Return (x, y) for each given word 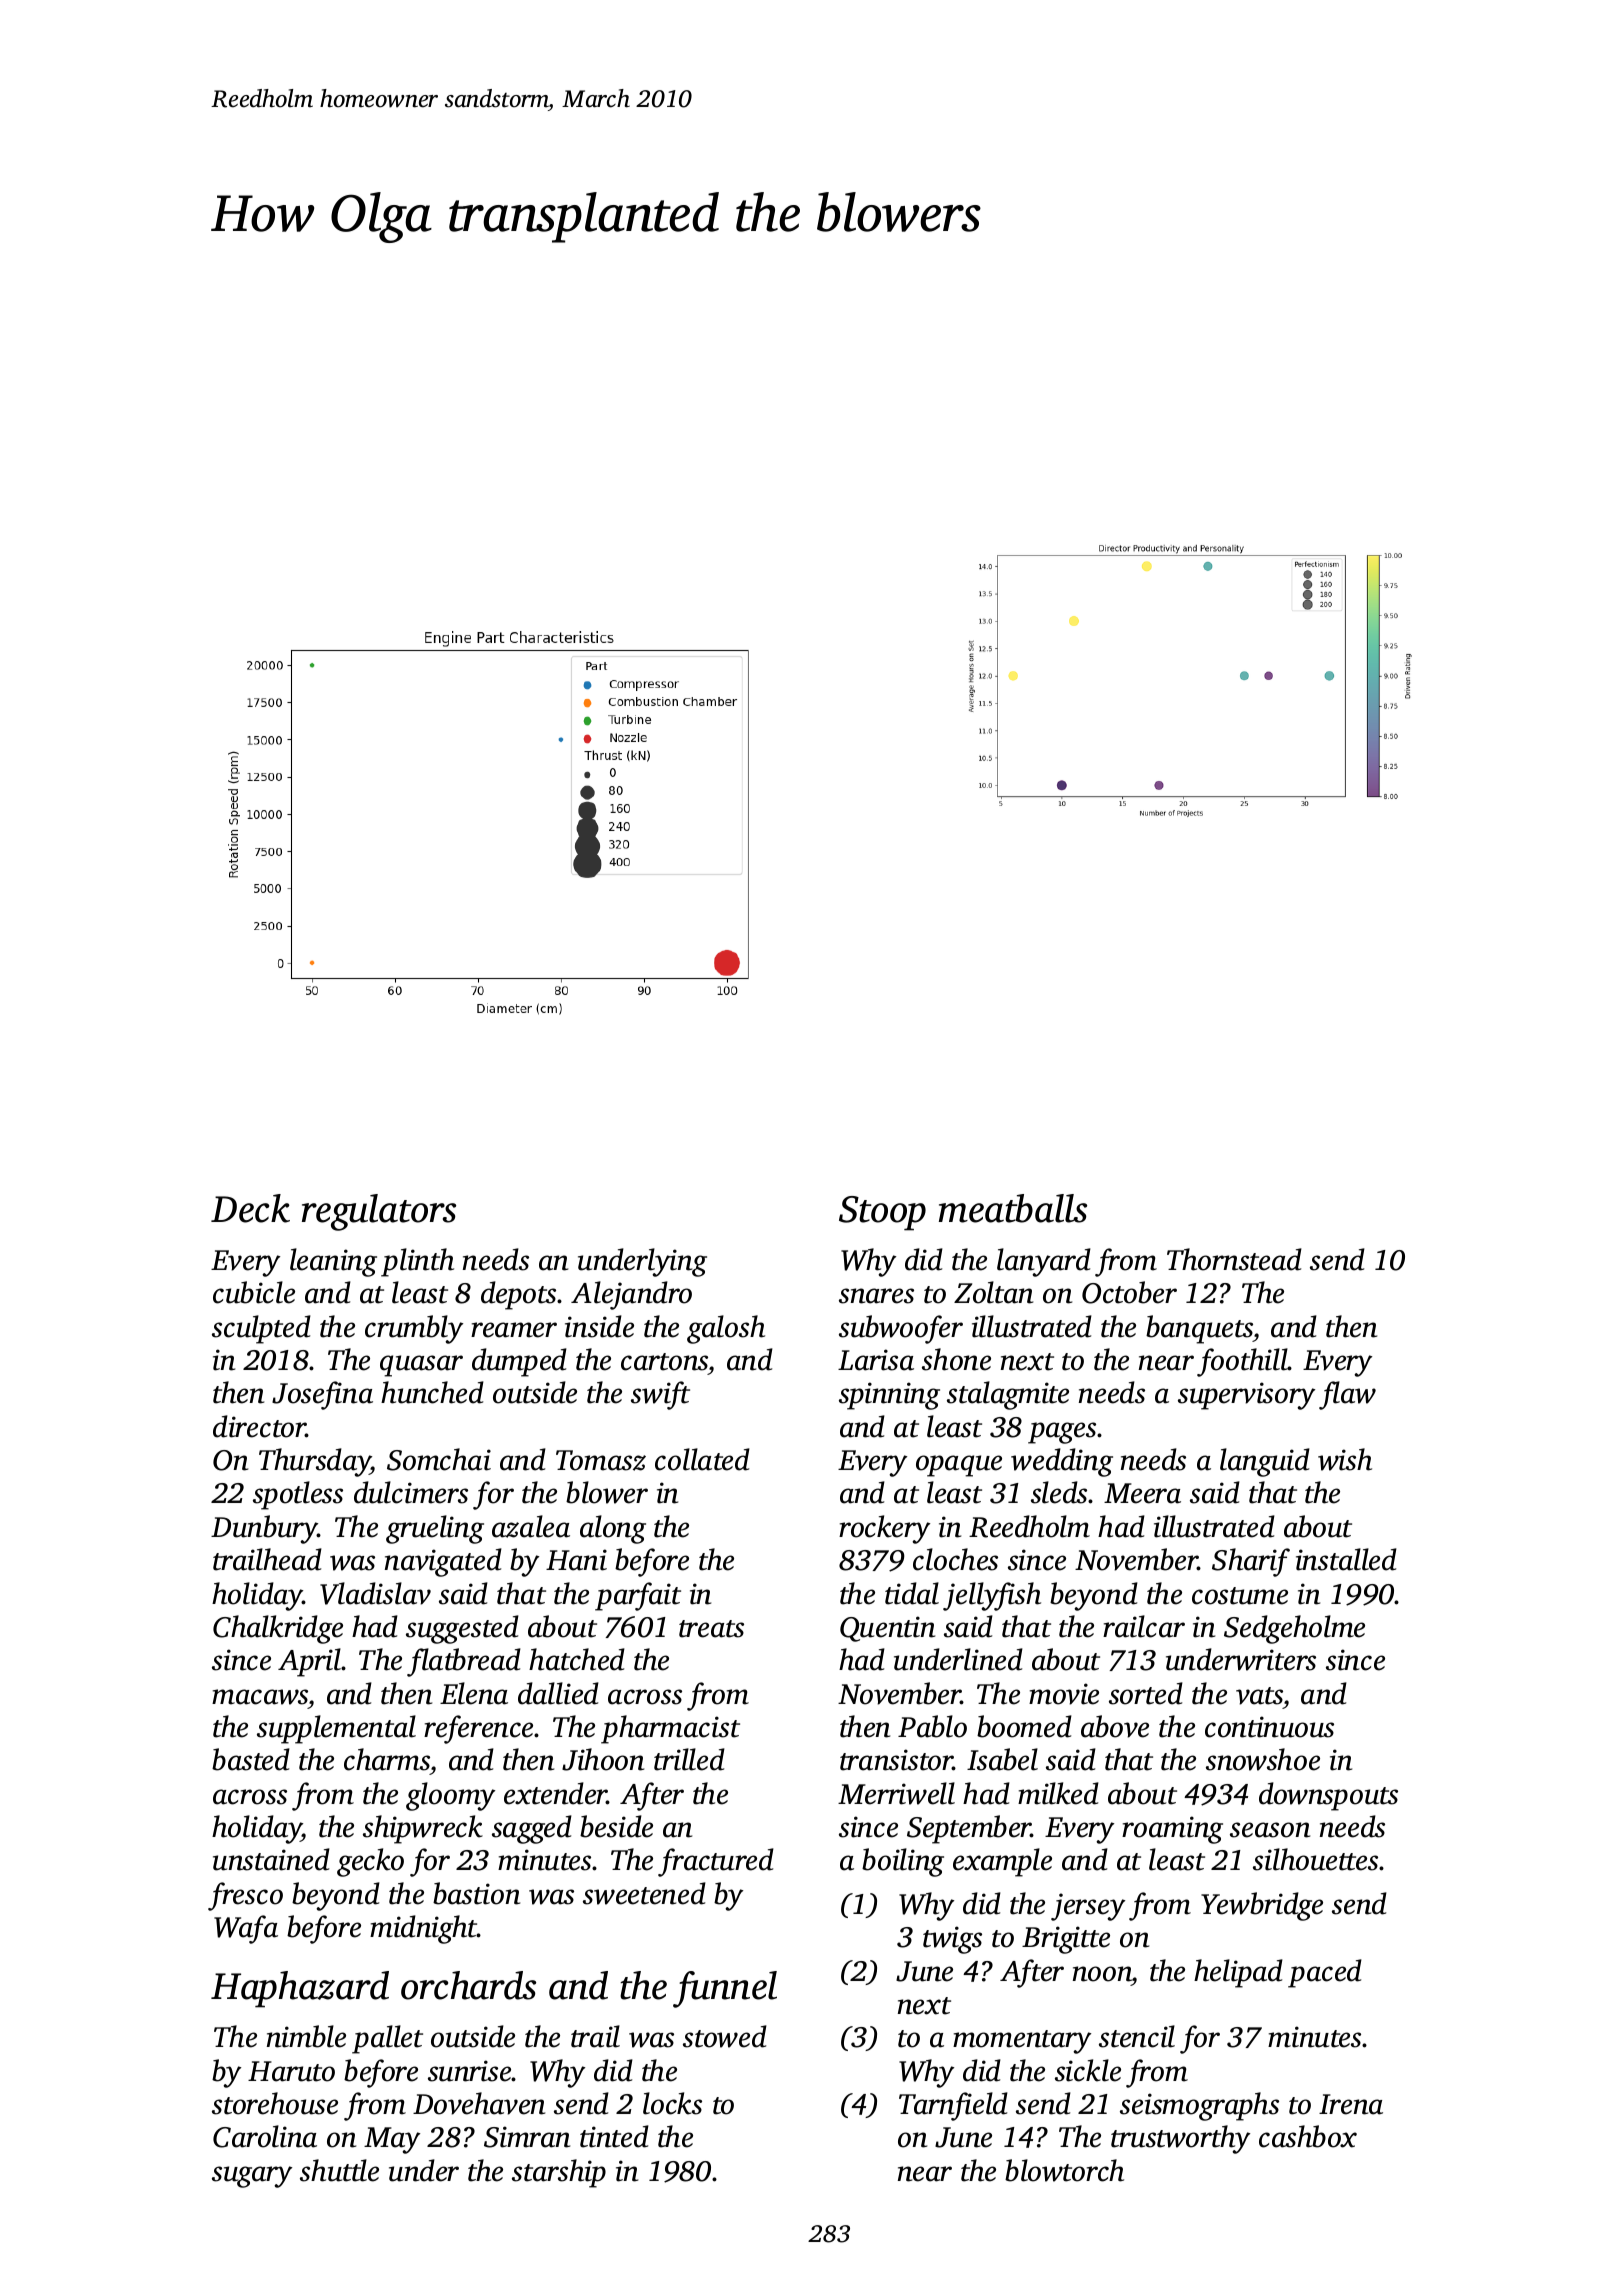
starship (559, 2173)
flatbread (464, 1662)
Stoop (882, 1213)
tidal (912, 1593)
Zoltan (993, 1292)
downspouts (1328, 1796)
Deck (250, 1208)
